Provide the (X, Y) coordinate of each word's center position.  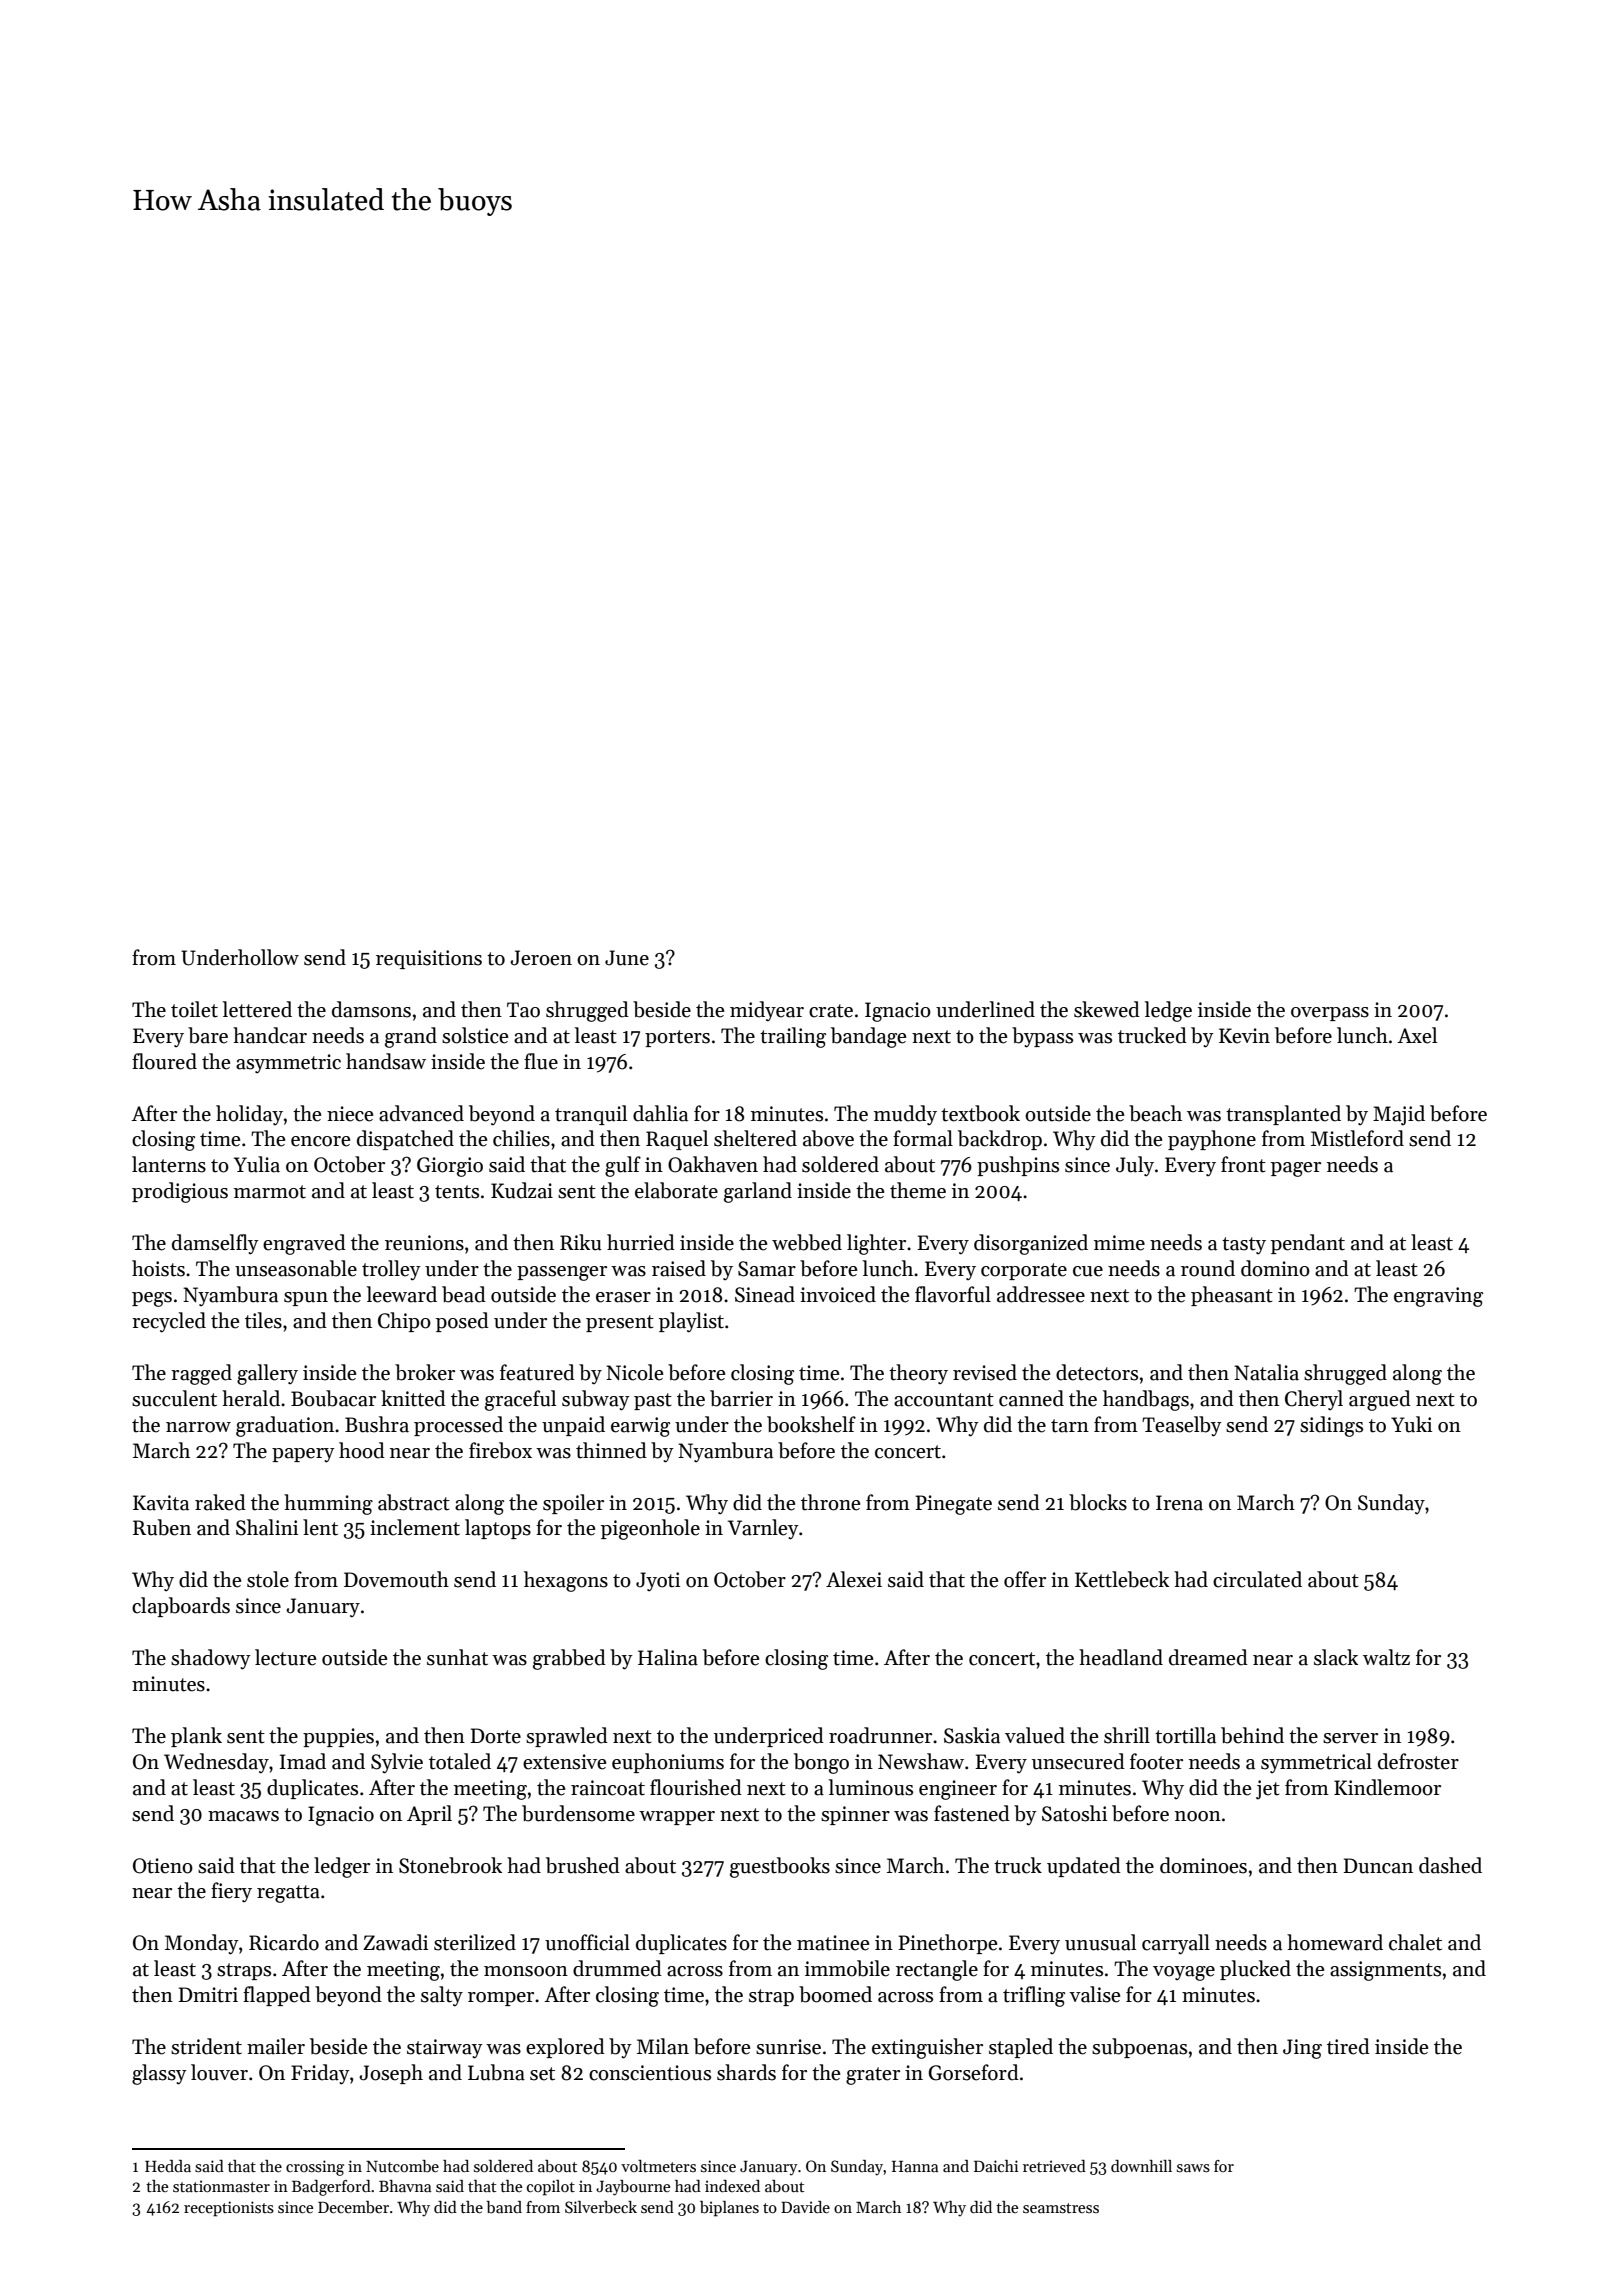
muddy (905, 1115)
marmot (270, 1192)
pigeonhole (650, 1529)
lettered (257, 1009)
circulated (1257, 1579)
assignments (1385, 1971)
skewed (1107, 1009)
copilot (551, 2188)
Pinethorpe (947, 1944)
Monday (202, 1944)
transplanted (1283, 1115)
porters (677, 1038)
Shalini (267, 1527)
